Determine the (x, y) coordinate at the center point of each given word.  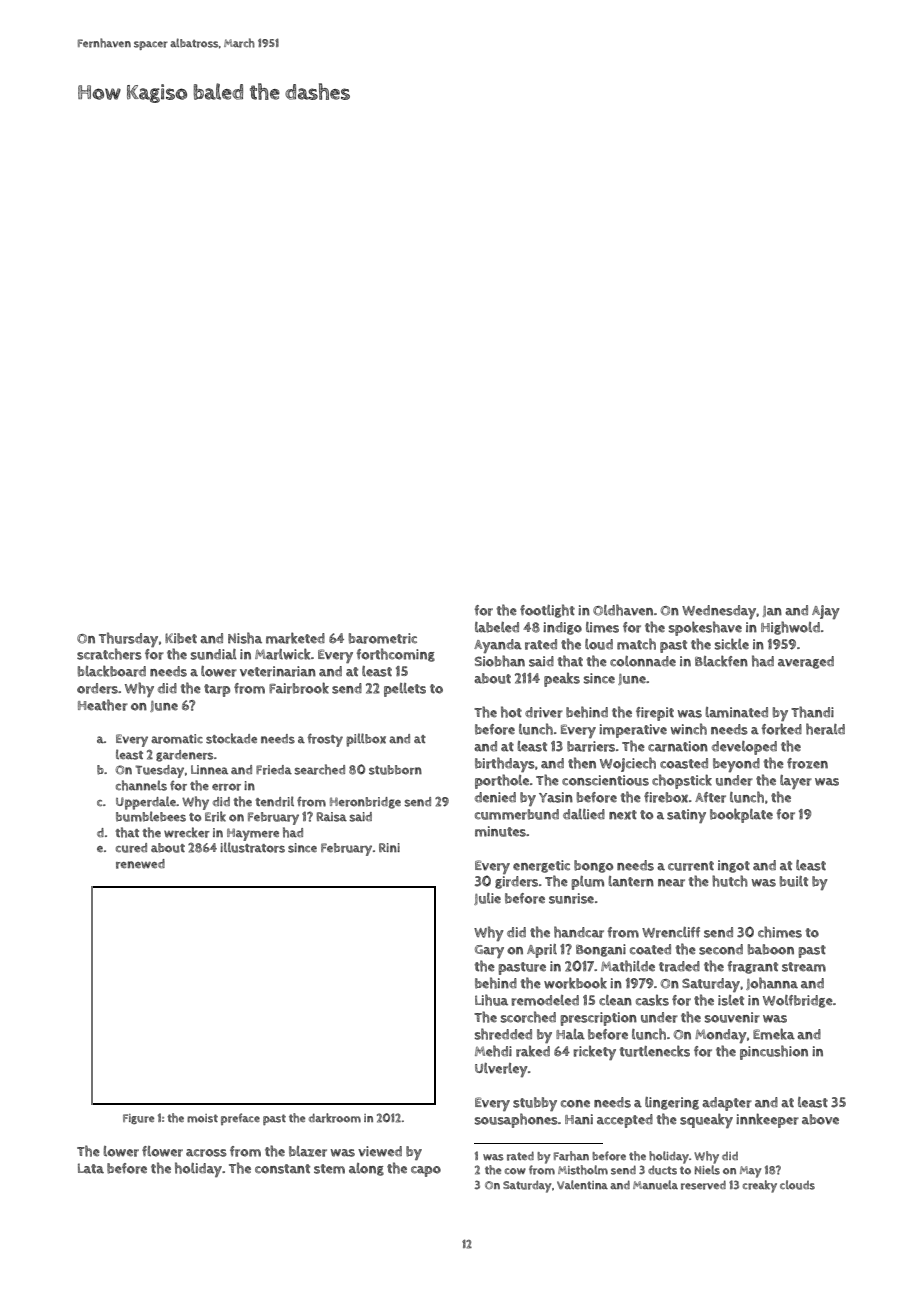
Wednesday (719, 612)
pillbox (366, 740)
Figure (138, 1119)
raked (533, 1051)
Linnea (209, 769)
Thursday (128, 639)
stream (804, 967)
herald (825, 729)
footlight (547, 611)
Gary (489, 951)
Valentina (582, 1184)
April (542, 951)
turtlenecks (654, 1051)
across (206, 1153)
